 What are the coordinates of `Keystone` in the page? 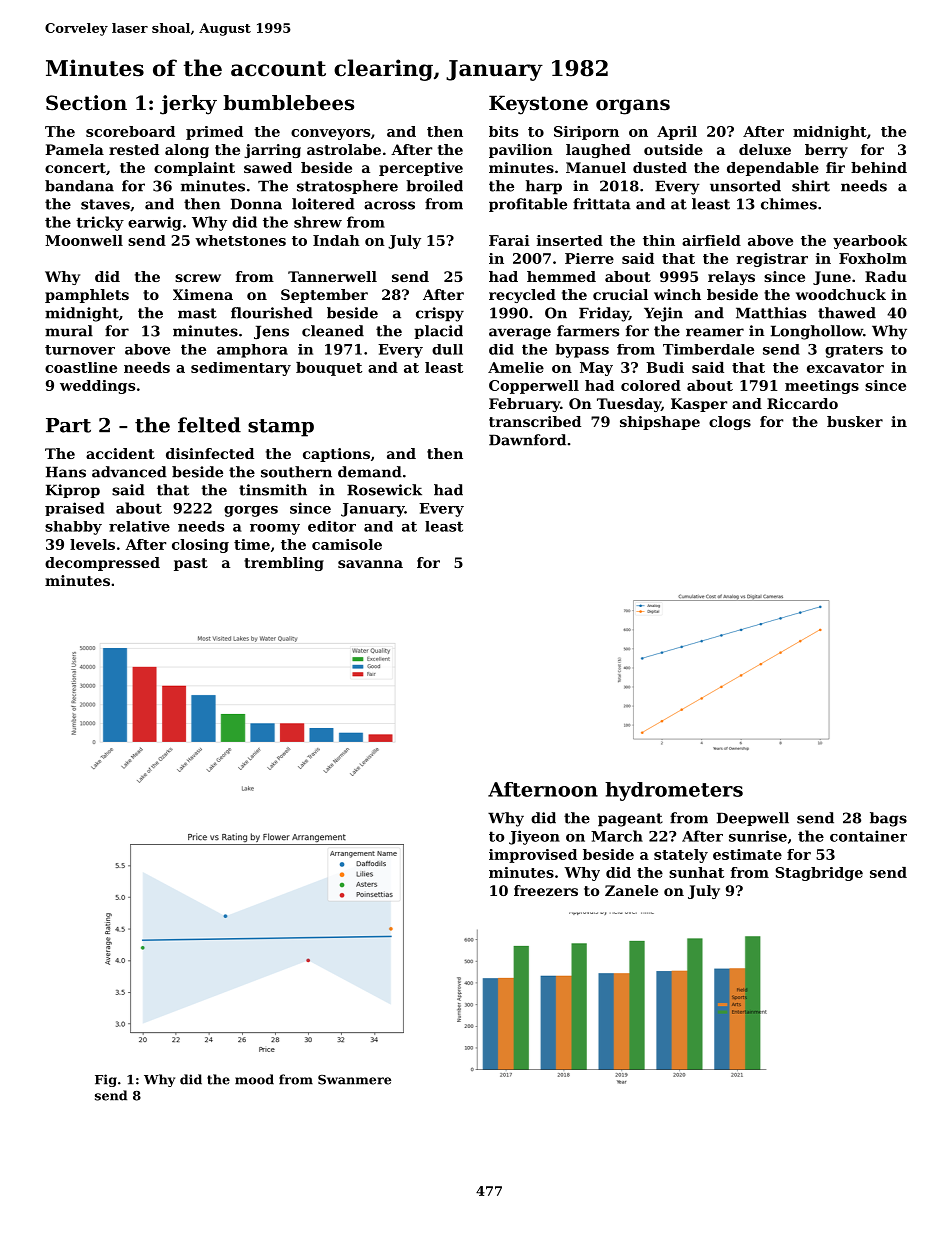 It's located at (538, 105).
